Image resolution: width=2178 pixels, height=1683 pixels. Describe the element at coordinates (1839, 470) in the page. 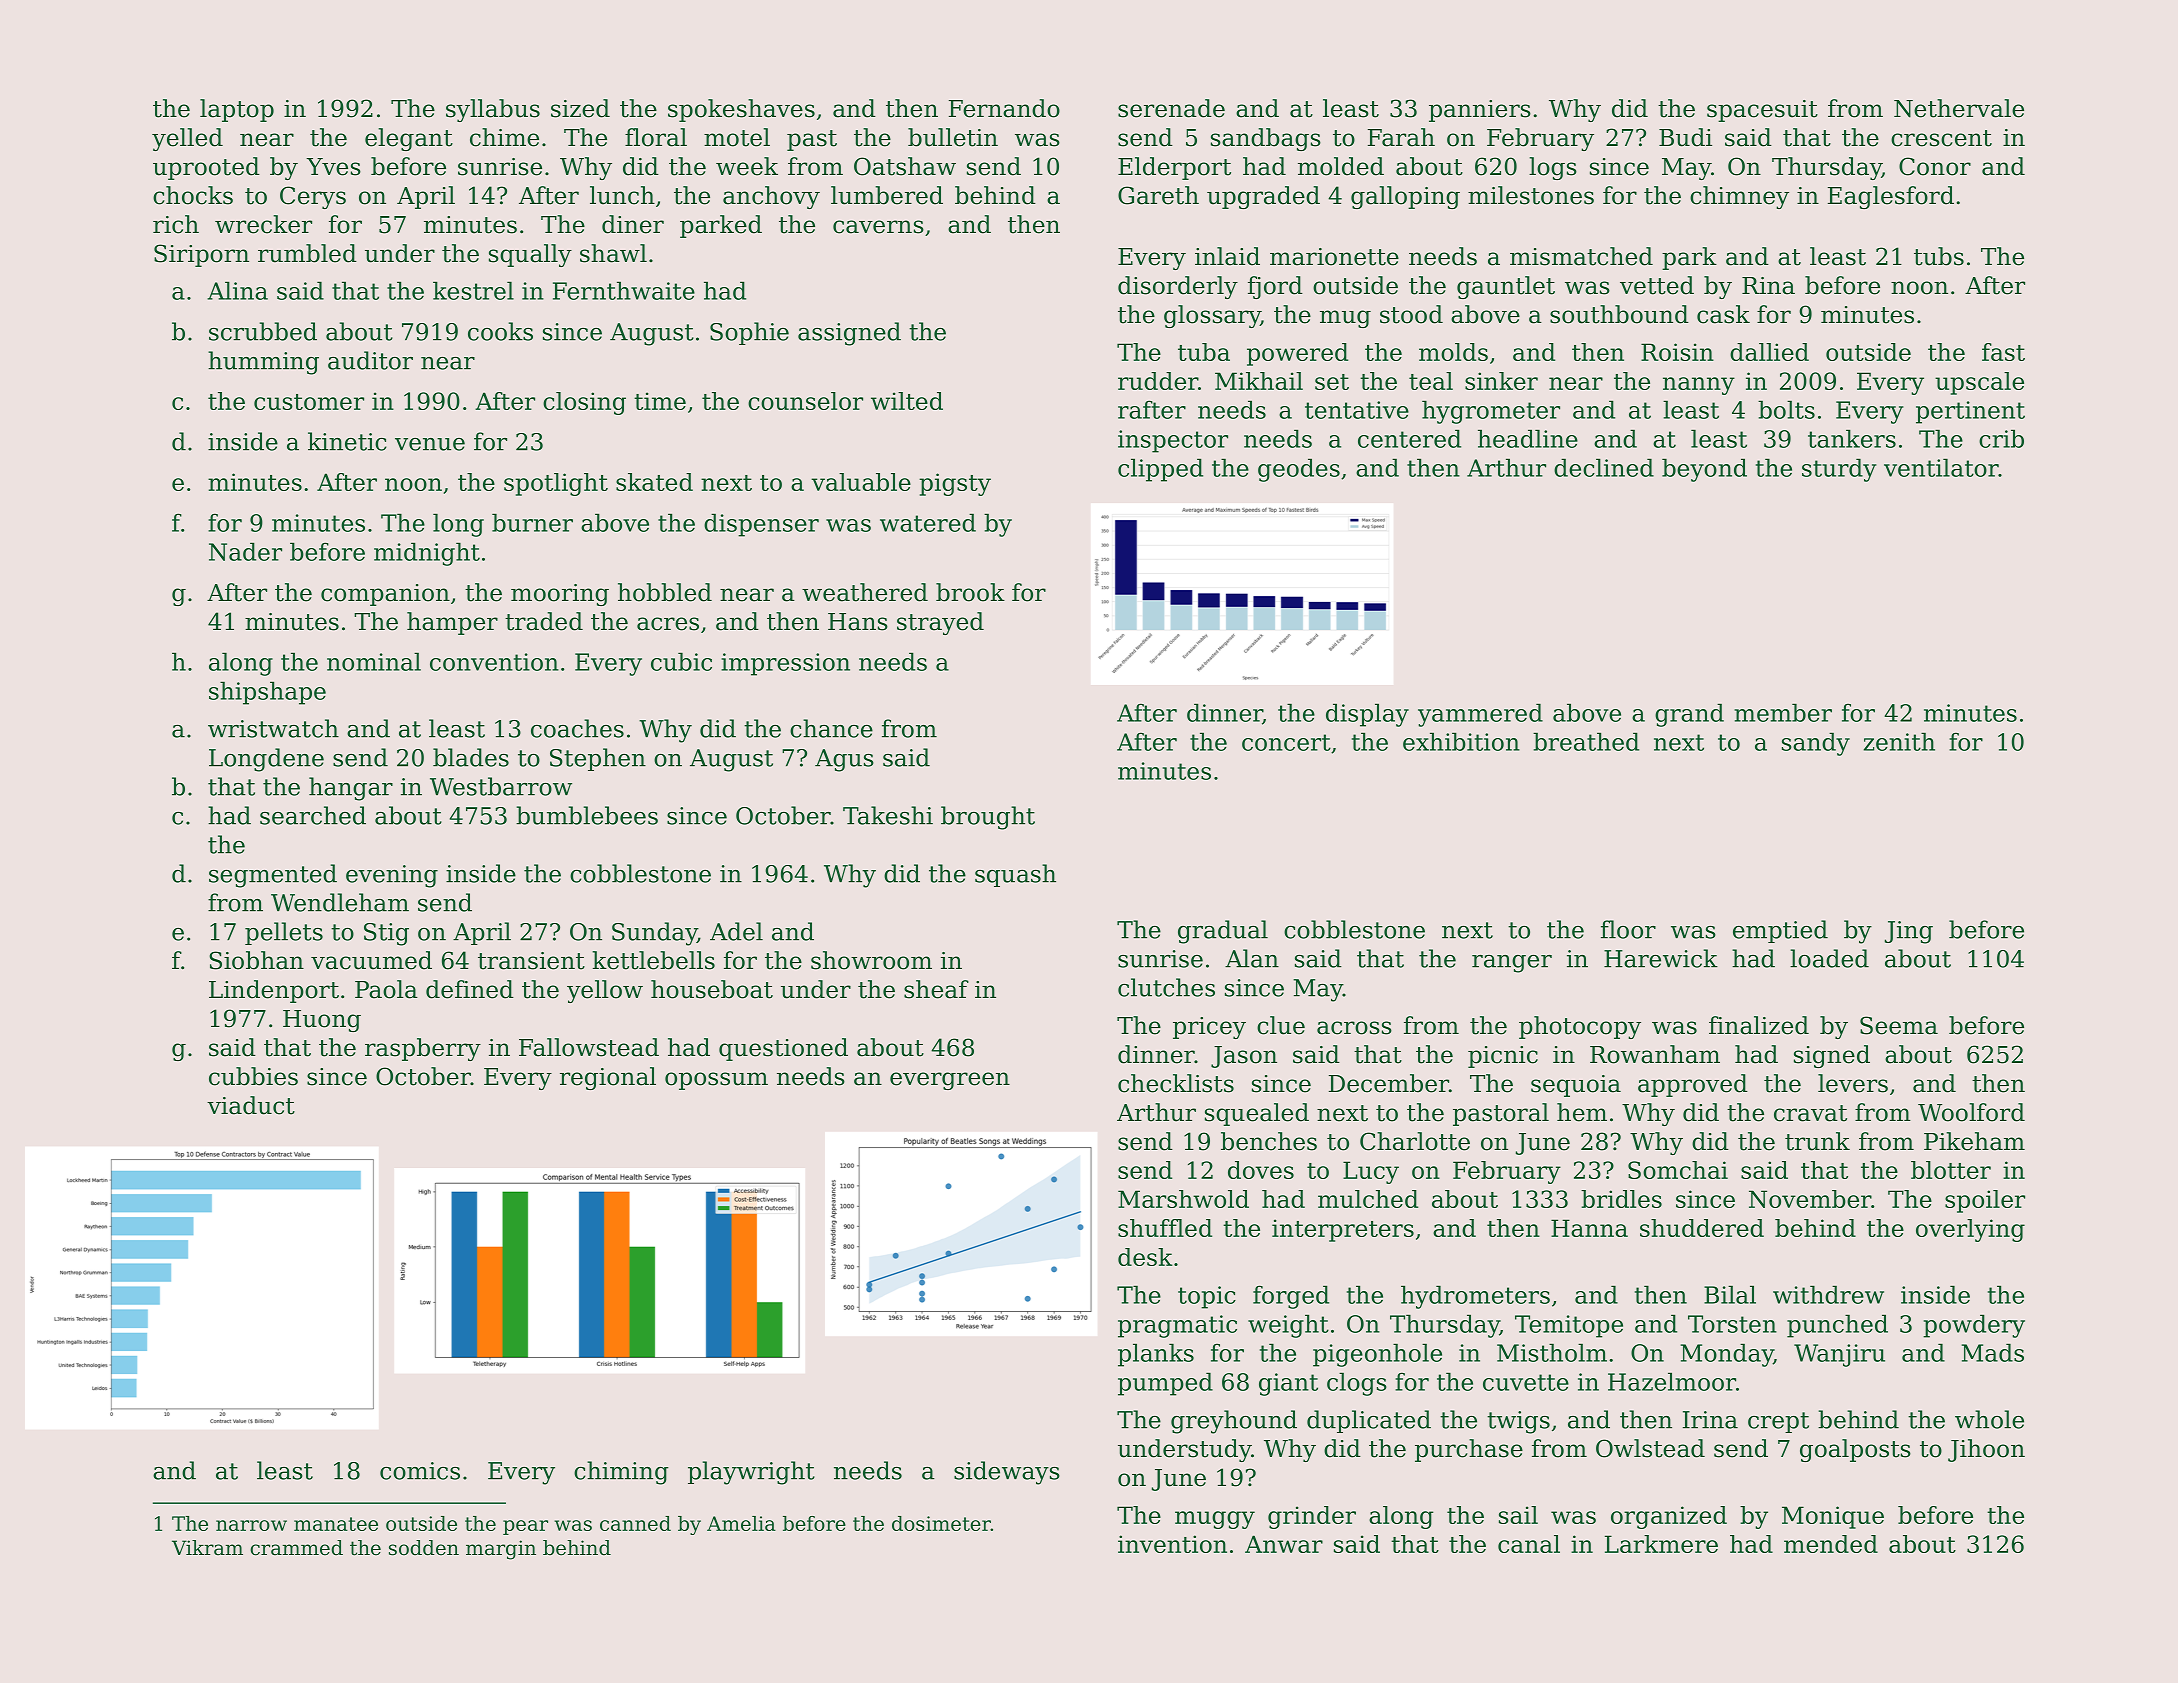

I see `sturdy` at that location.
